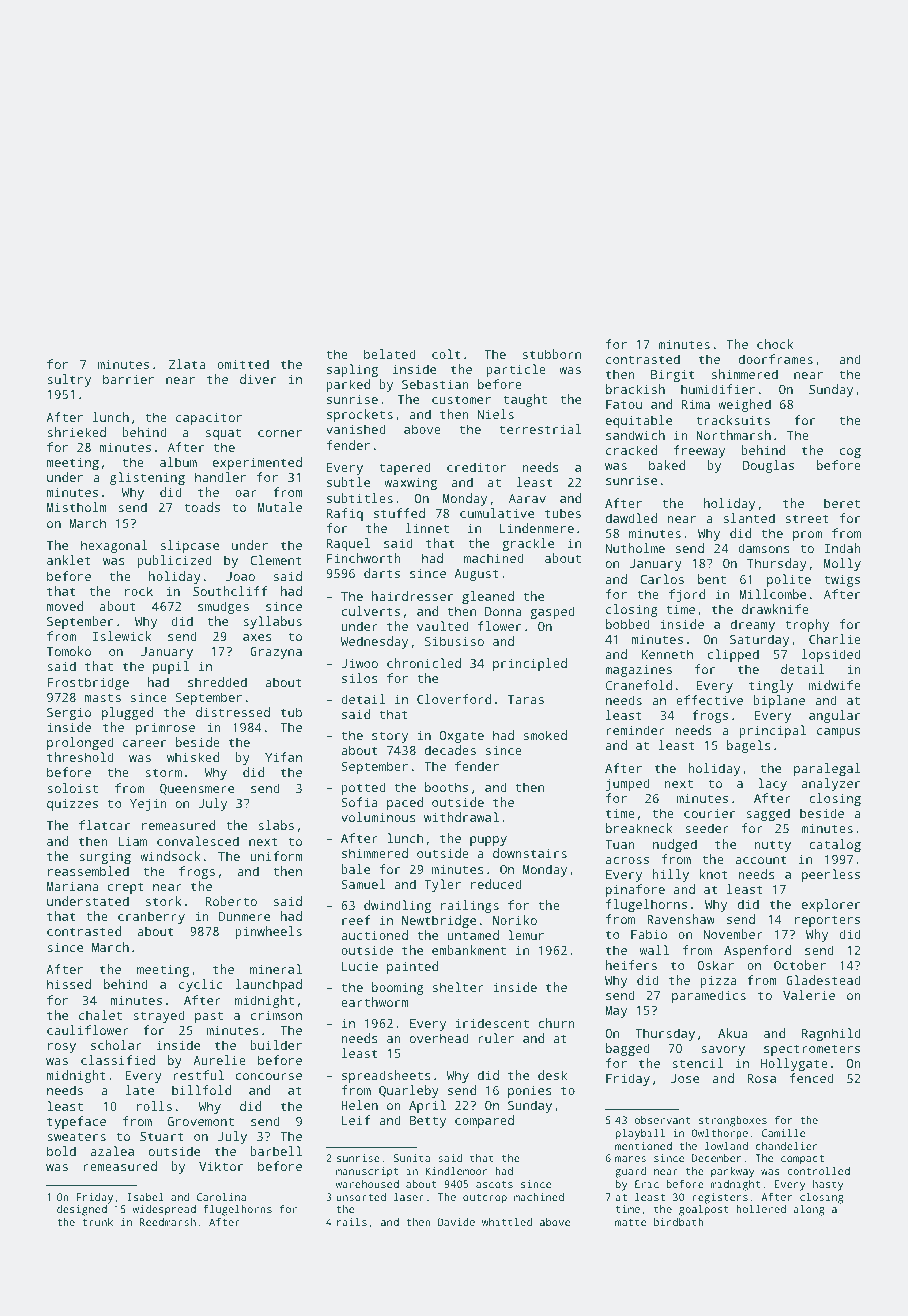  What do you see at coordinates (673, 375) in the screenshot?
I see `Birgit` at bounding box center [673, 375].
